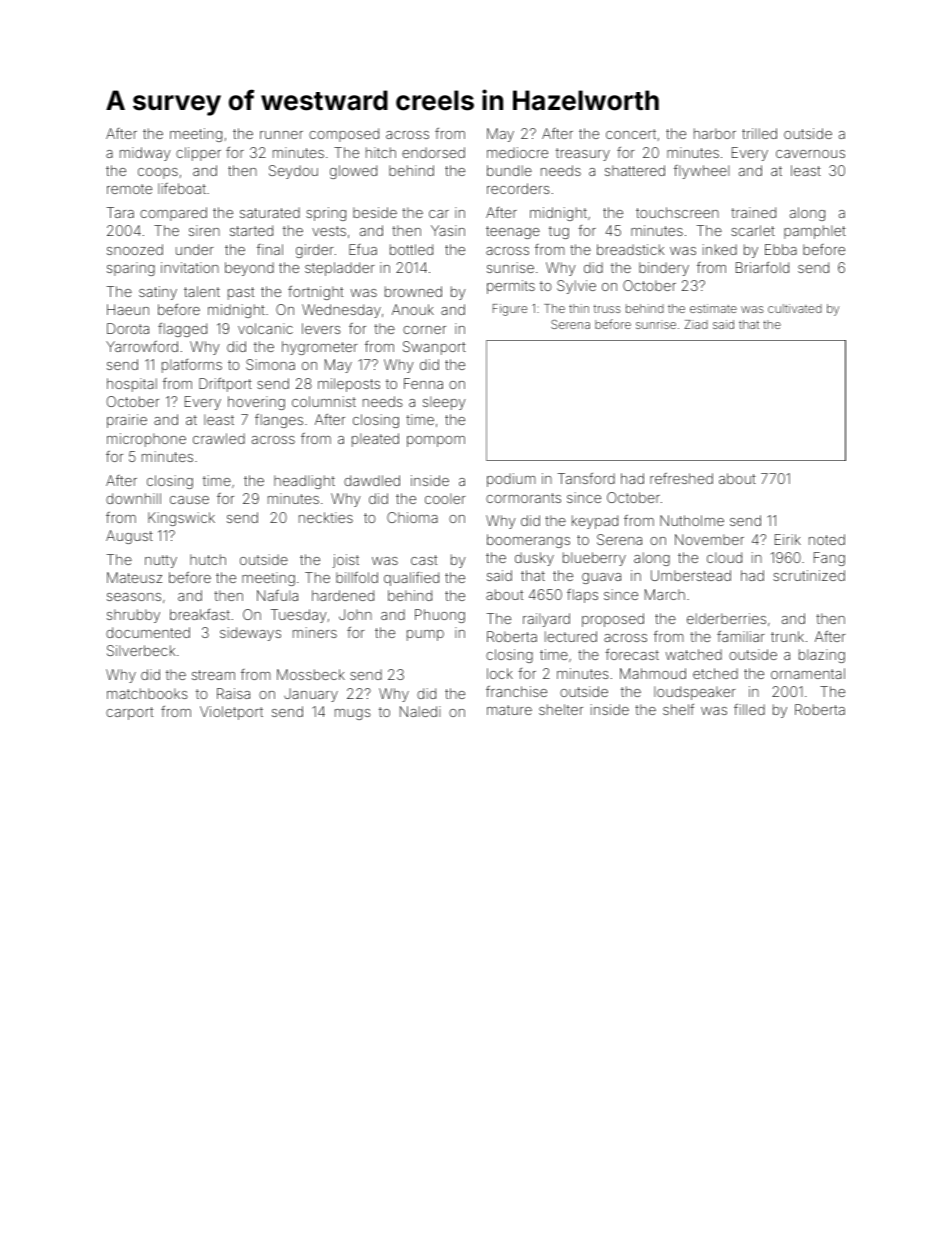  What do you see at coordinates (759, 133) in the image?
I see `trilled` at bounding box center [759, 133].
